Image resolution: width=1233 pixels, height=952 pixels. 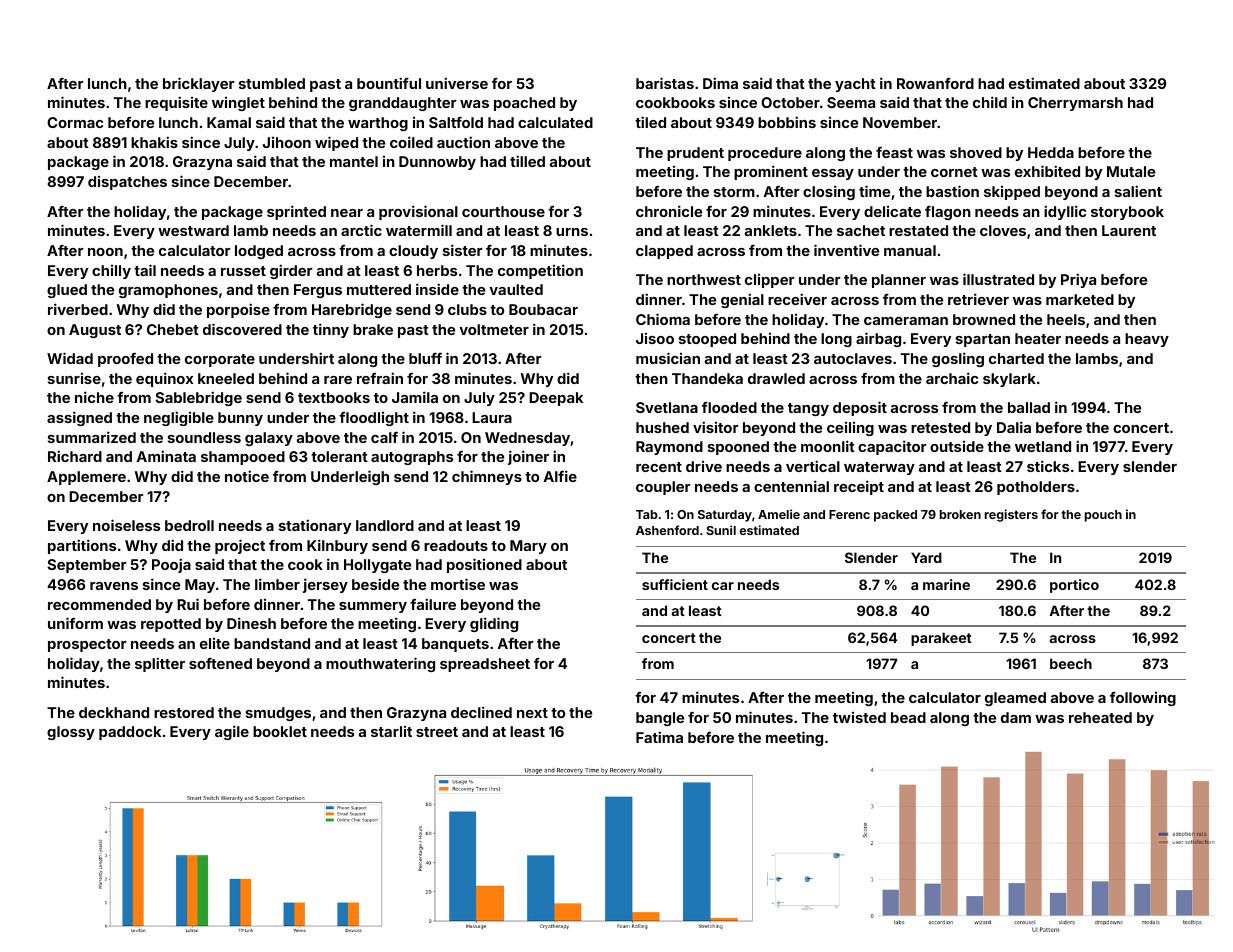 I want to click on autographs, so click(x=412, y=458).
